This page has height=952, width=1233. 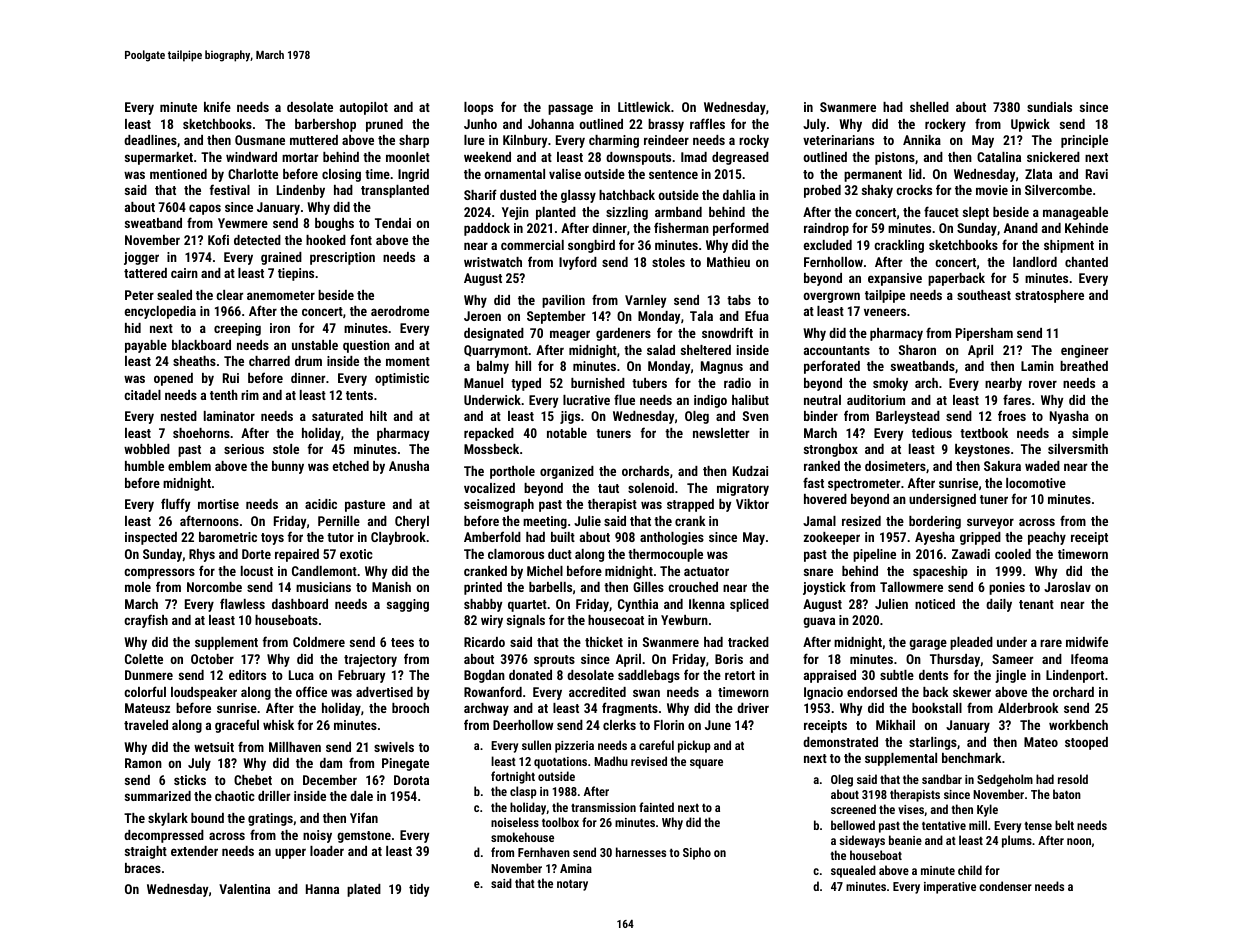 What do you see at coordinates (1049, 107) in the page?
I see `sundials` at bounding box center [1049, 107].
